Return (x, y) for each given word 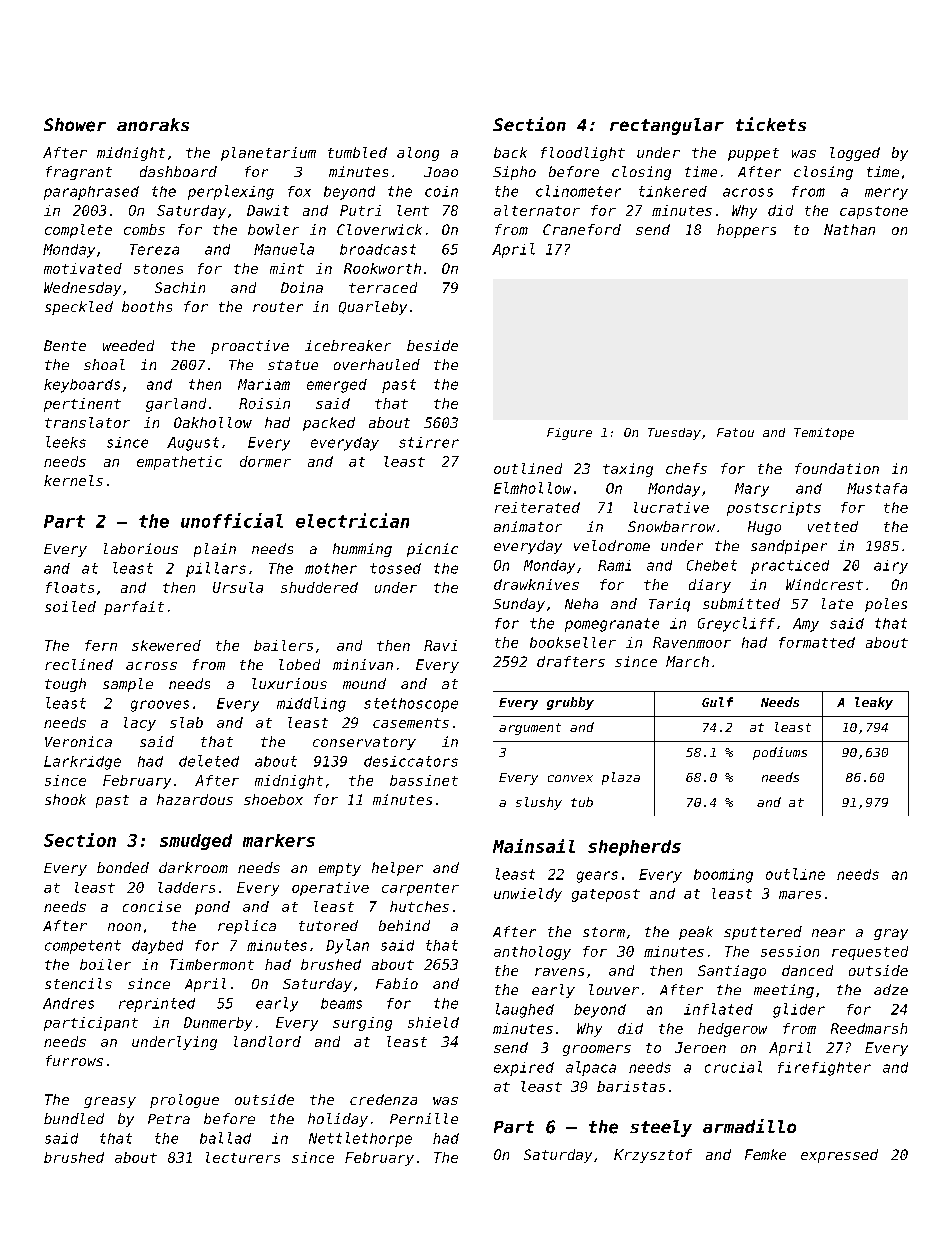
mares (800, 895)
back (510, 152)
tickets (771, 124)
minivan (363, 664)
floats (70, 587)
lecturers (243, 1157)
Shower (75, 125)
